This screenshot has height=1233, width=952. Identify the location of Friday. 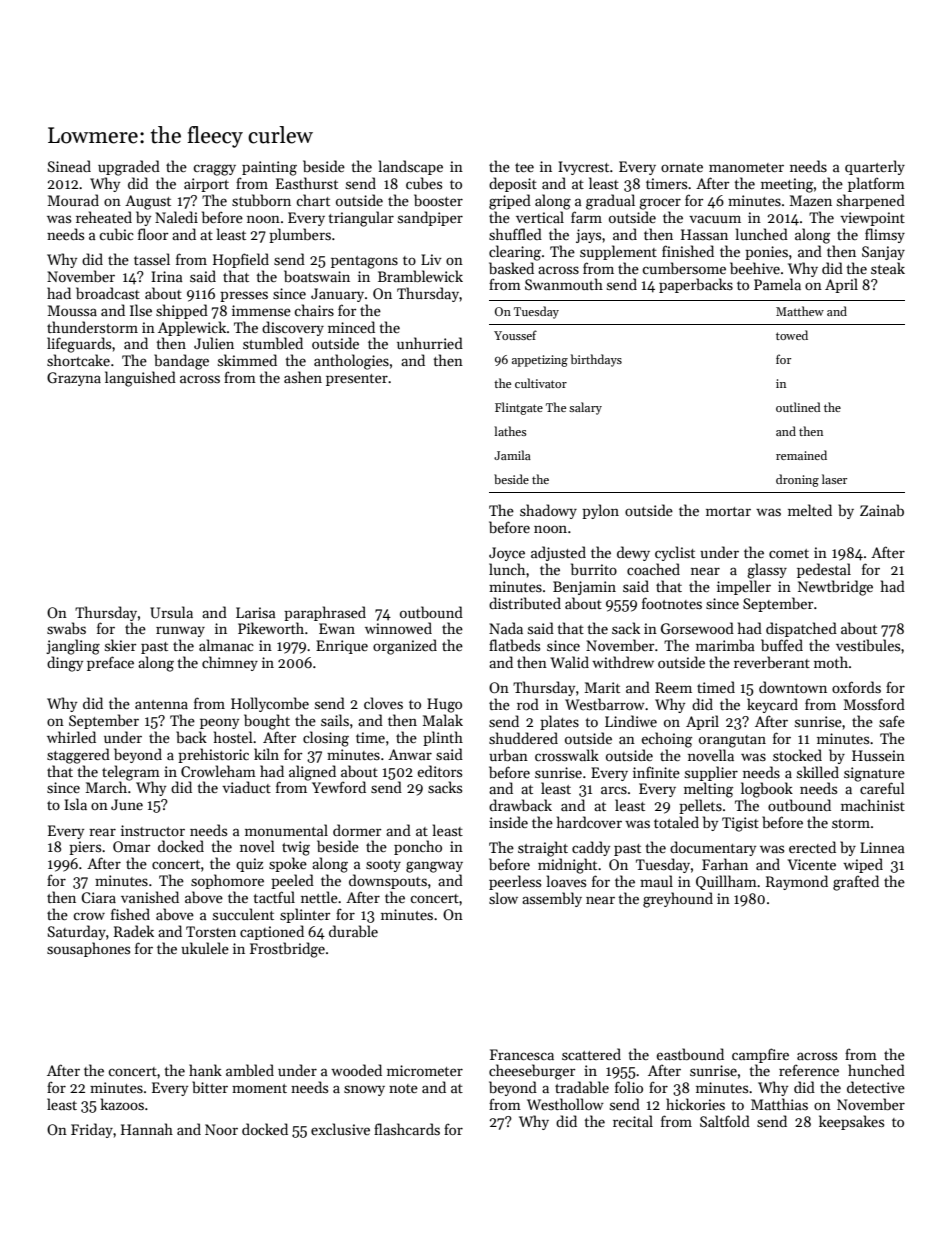
(92, 1130).
